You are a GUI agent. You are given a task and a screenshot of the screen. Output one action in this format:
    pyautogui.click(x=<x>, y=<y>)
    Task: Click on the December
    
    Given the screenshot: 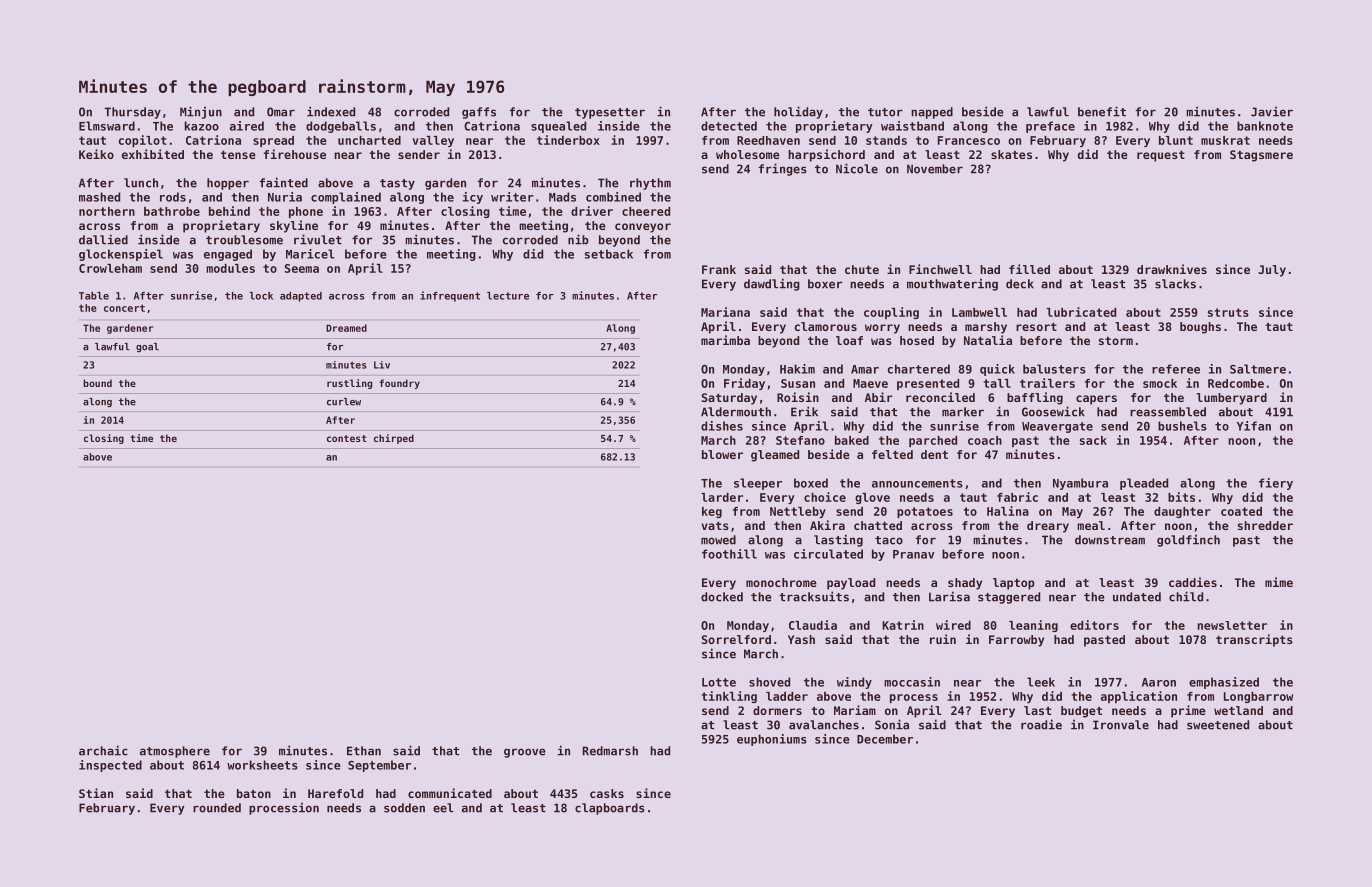 What is the action you would take?
    pyautogui.click(x=885, y=739)
